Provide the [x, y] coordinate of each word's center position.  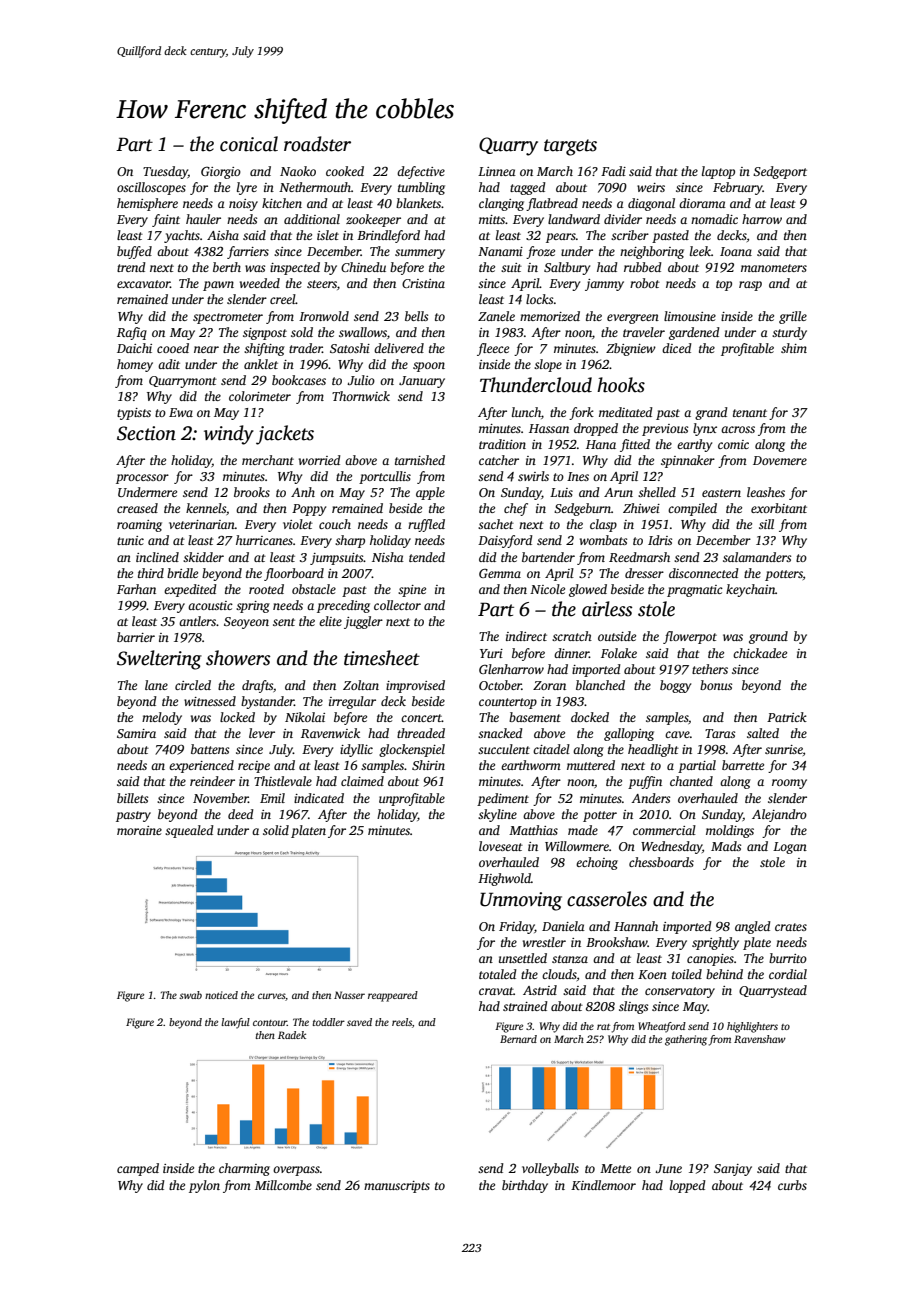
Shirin [428, 765]
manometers [774, 268]
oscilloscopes [151, 188]
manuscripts [397, 1187]
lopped [688, 1186]
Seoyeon [246, 623]
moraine [139, 830]
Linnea [497, 171]
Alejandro [779, 815]
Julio [361, 380]
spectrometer [228, 318]
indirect [526, 636]
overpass [296, 1171]
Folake [619, 653]
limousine [690, 316]
